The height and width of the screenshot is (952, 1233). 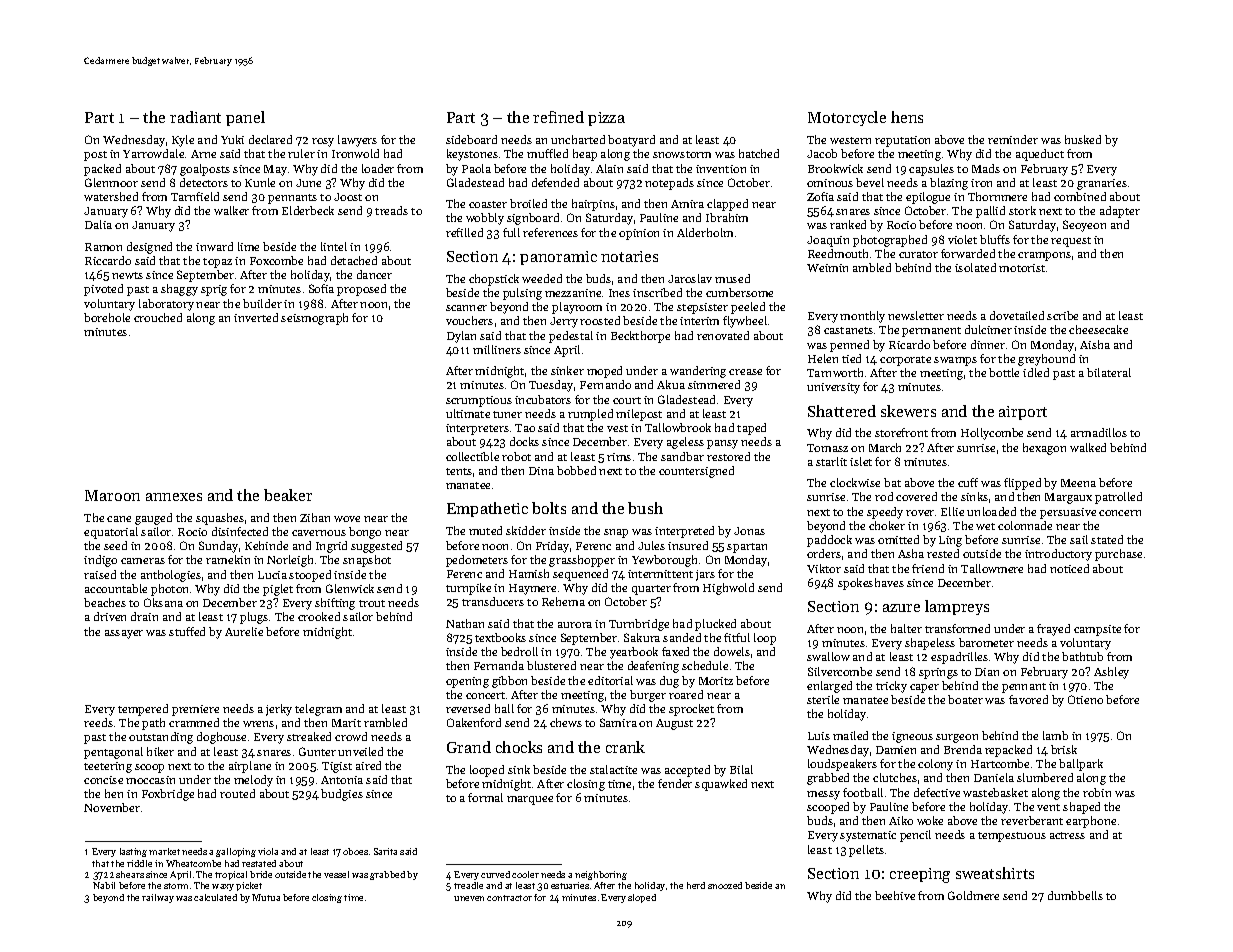 I want to click on chopstick, so click(x=494, y=280).
